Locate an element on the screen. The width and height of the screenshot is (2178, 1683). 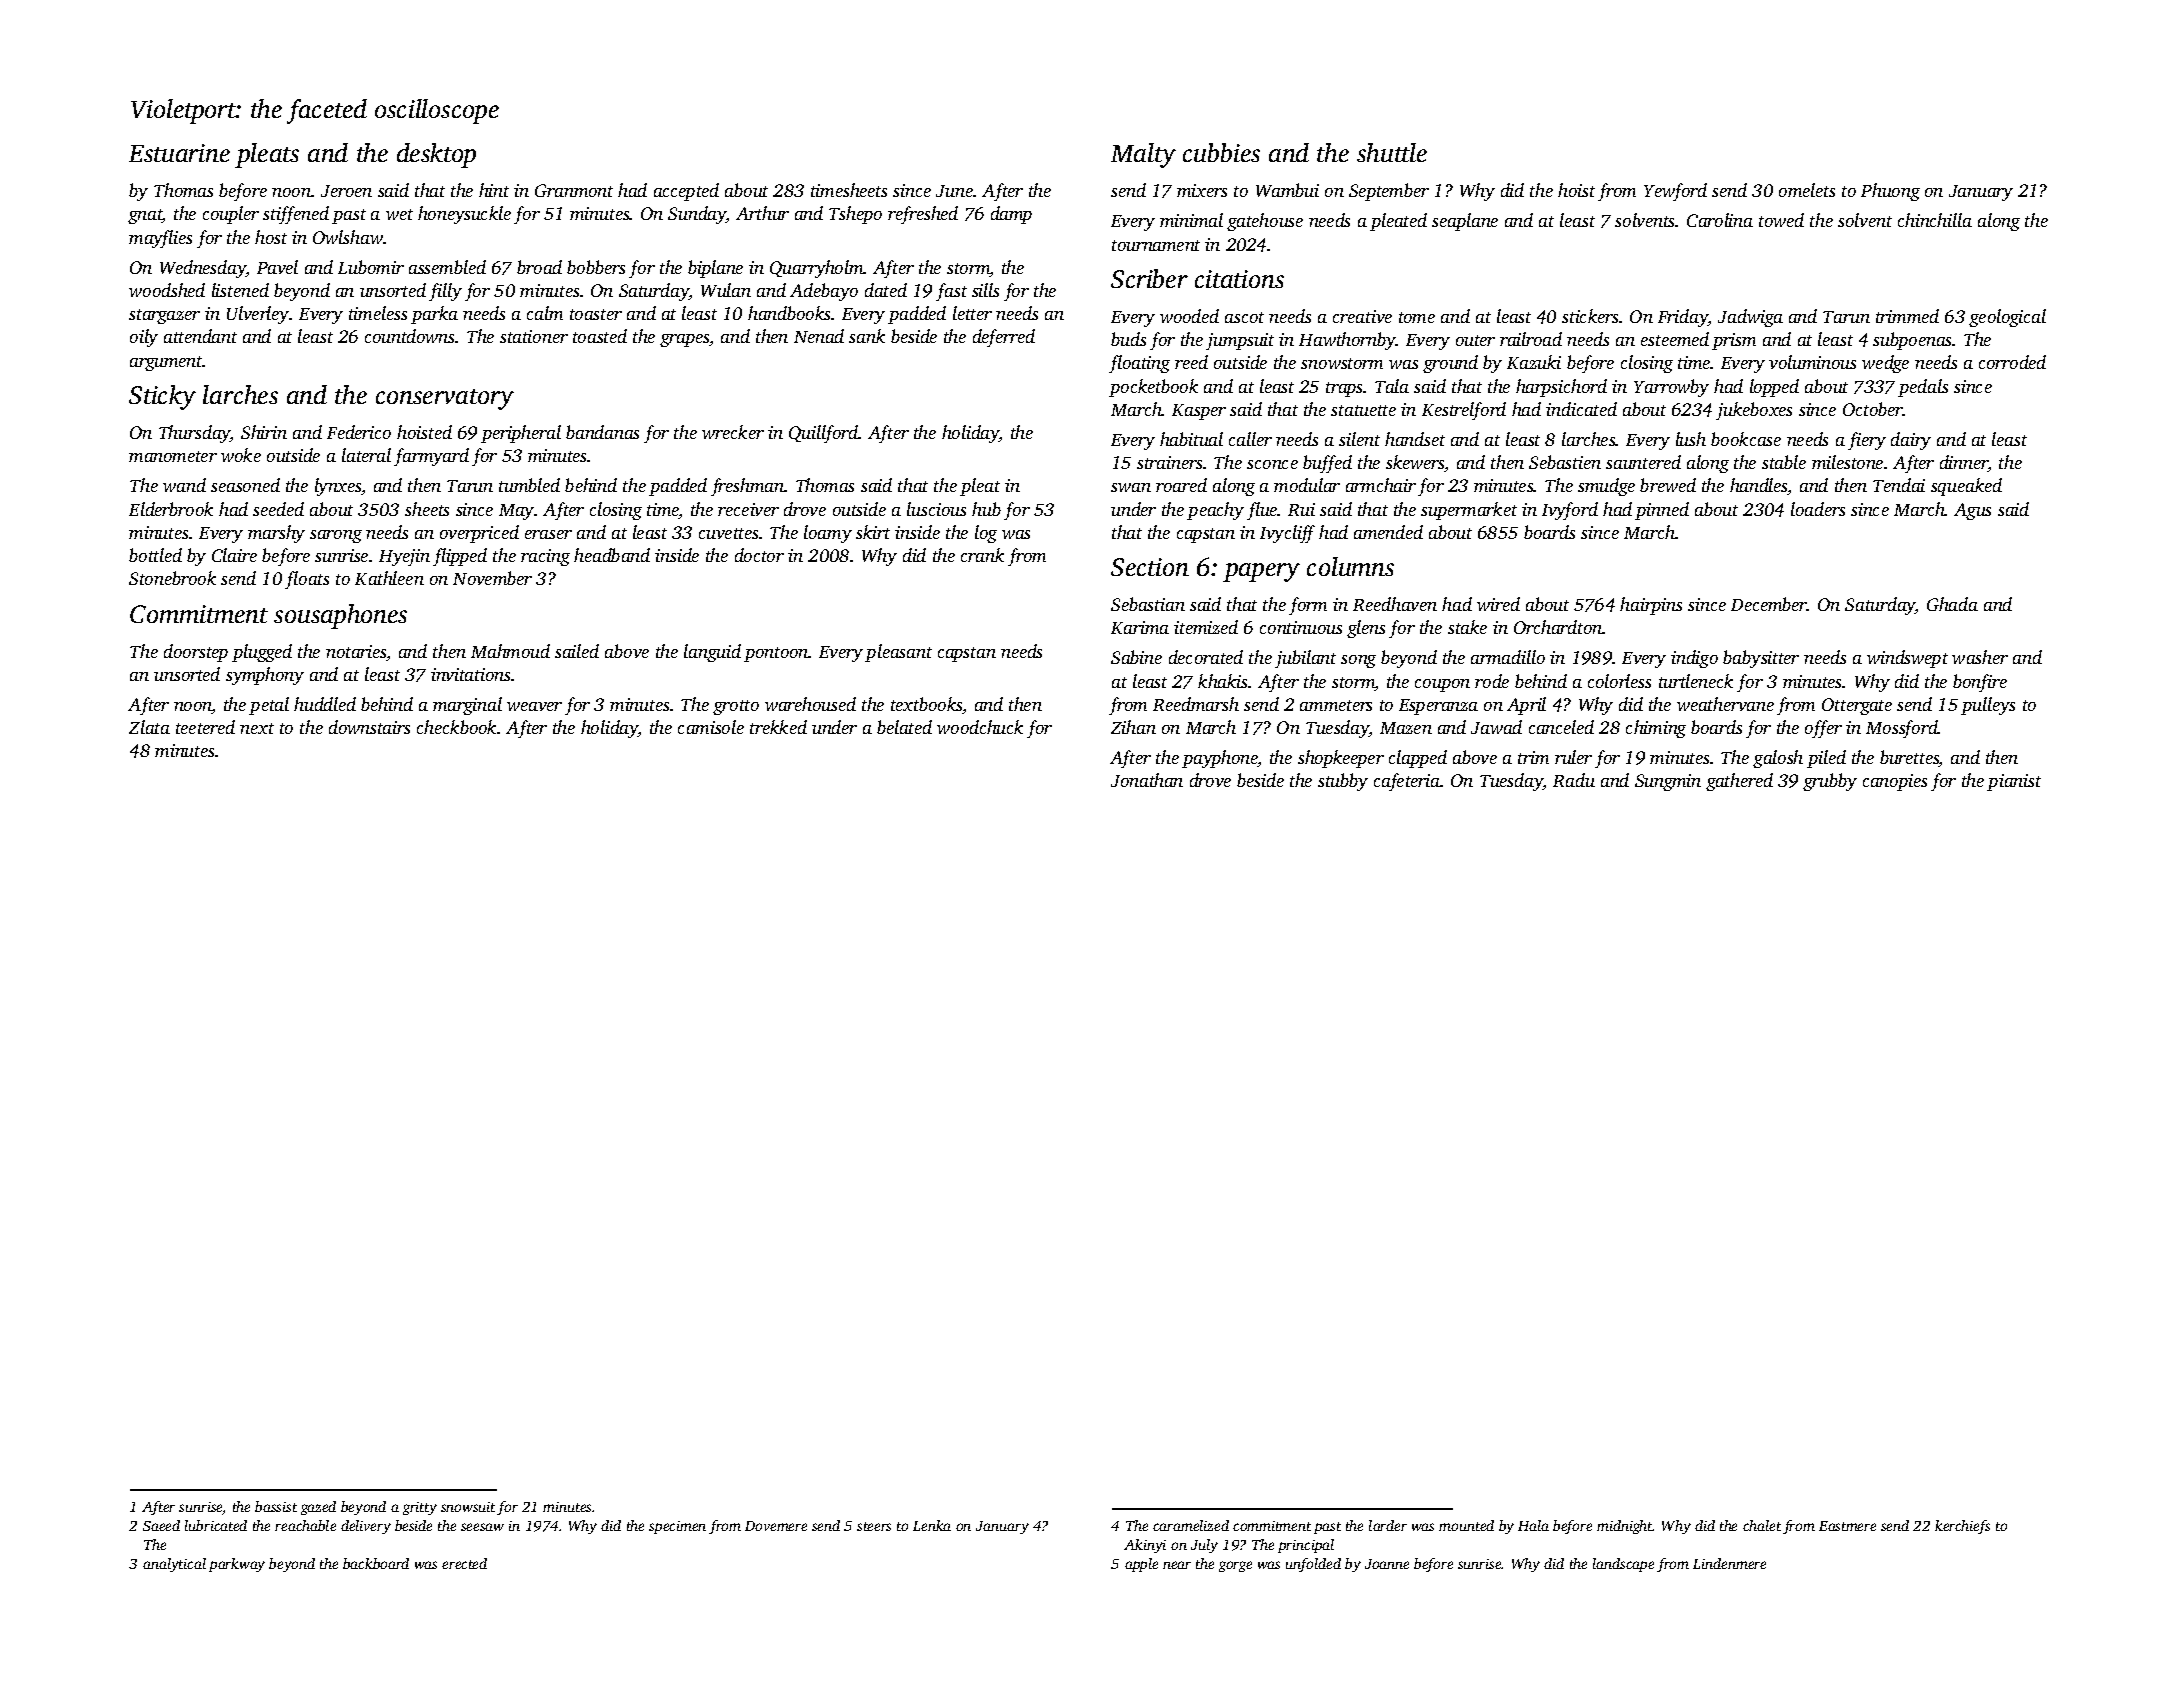
mayflies is located at coordinates (160, 239).
